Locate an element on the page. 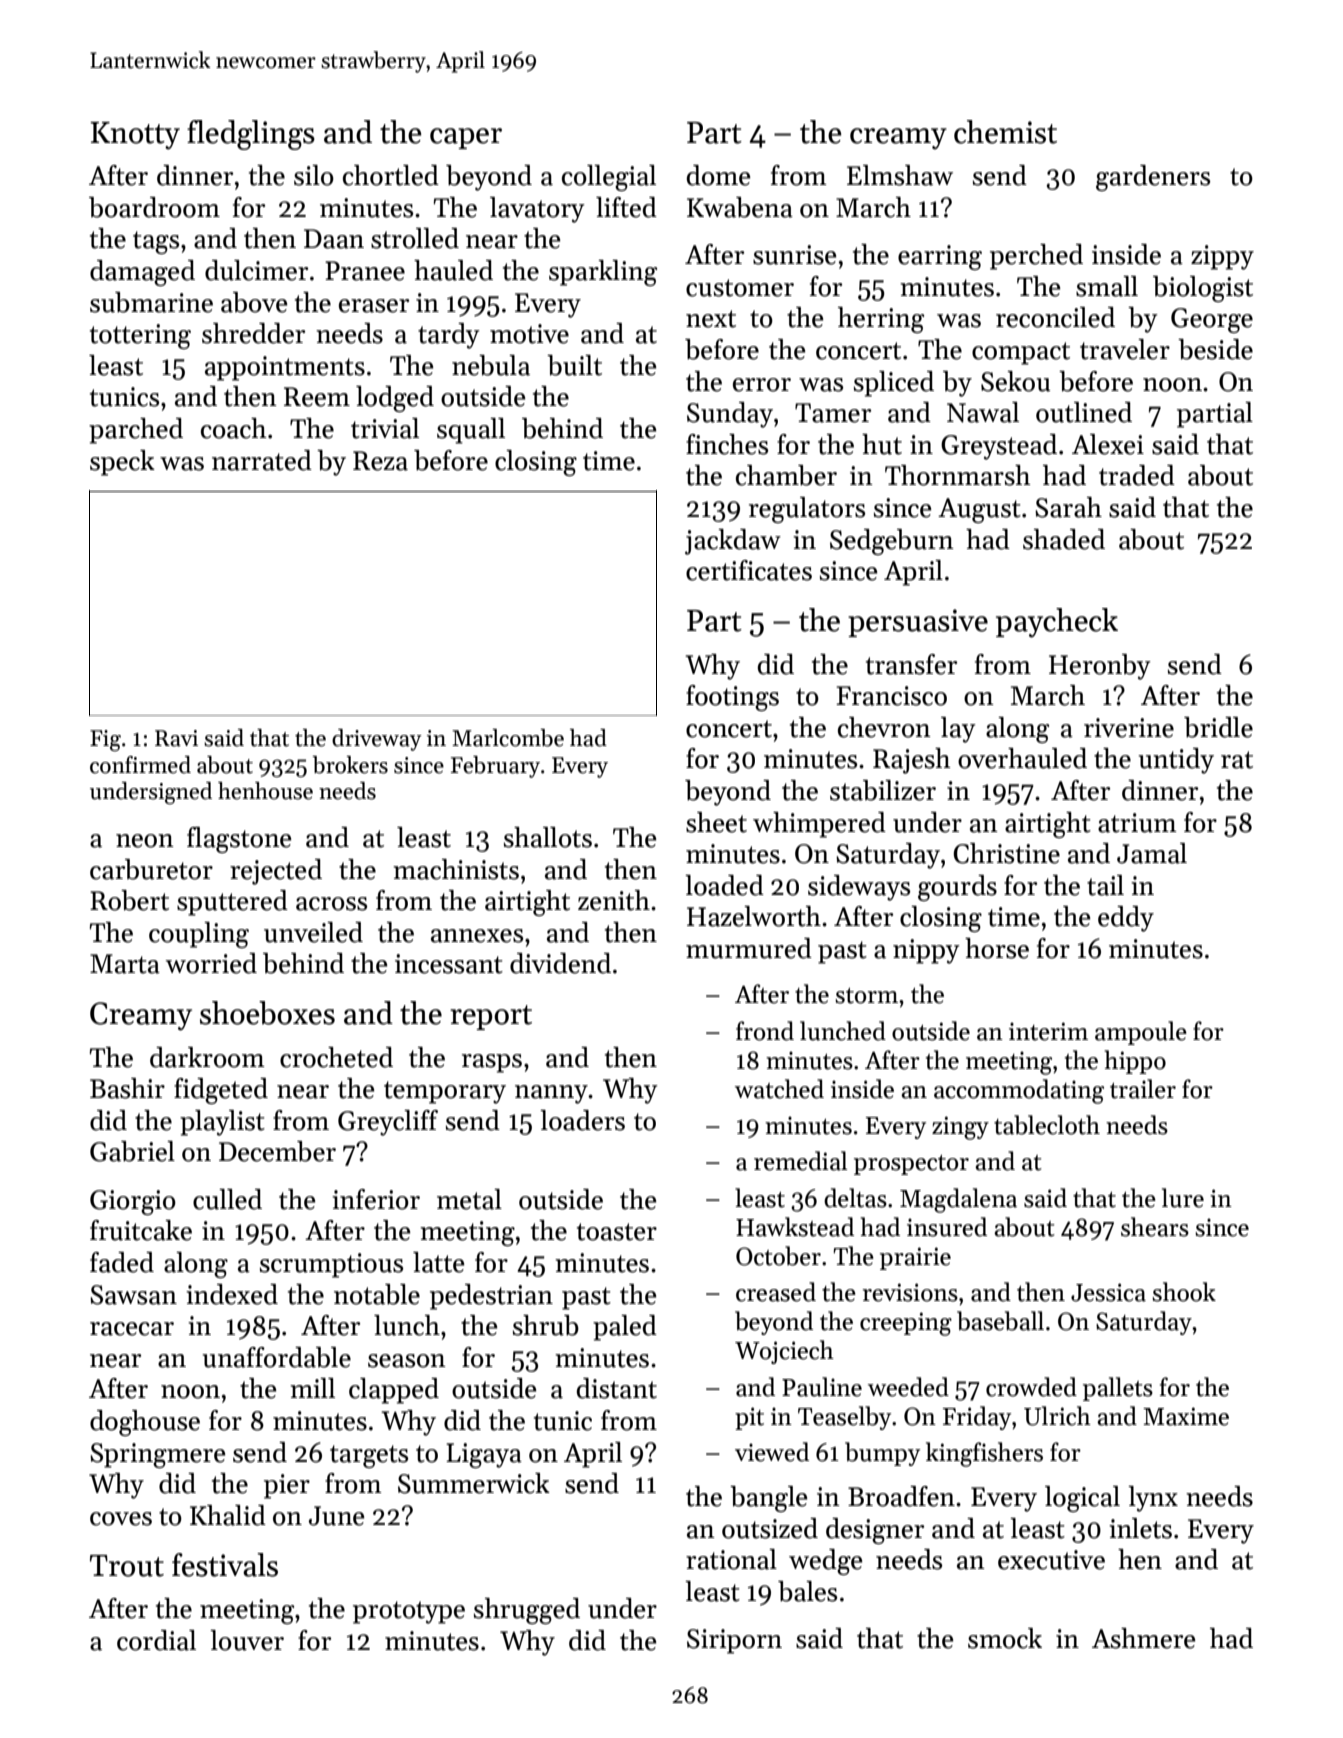 This image has height=1738, width=1343. Khalid is located at coordinates (228, 1515).
